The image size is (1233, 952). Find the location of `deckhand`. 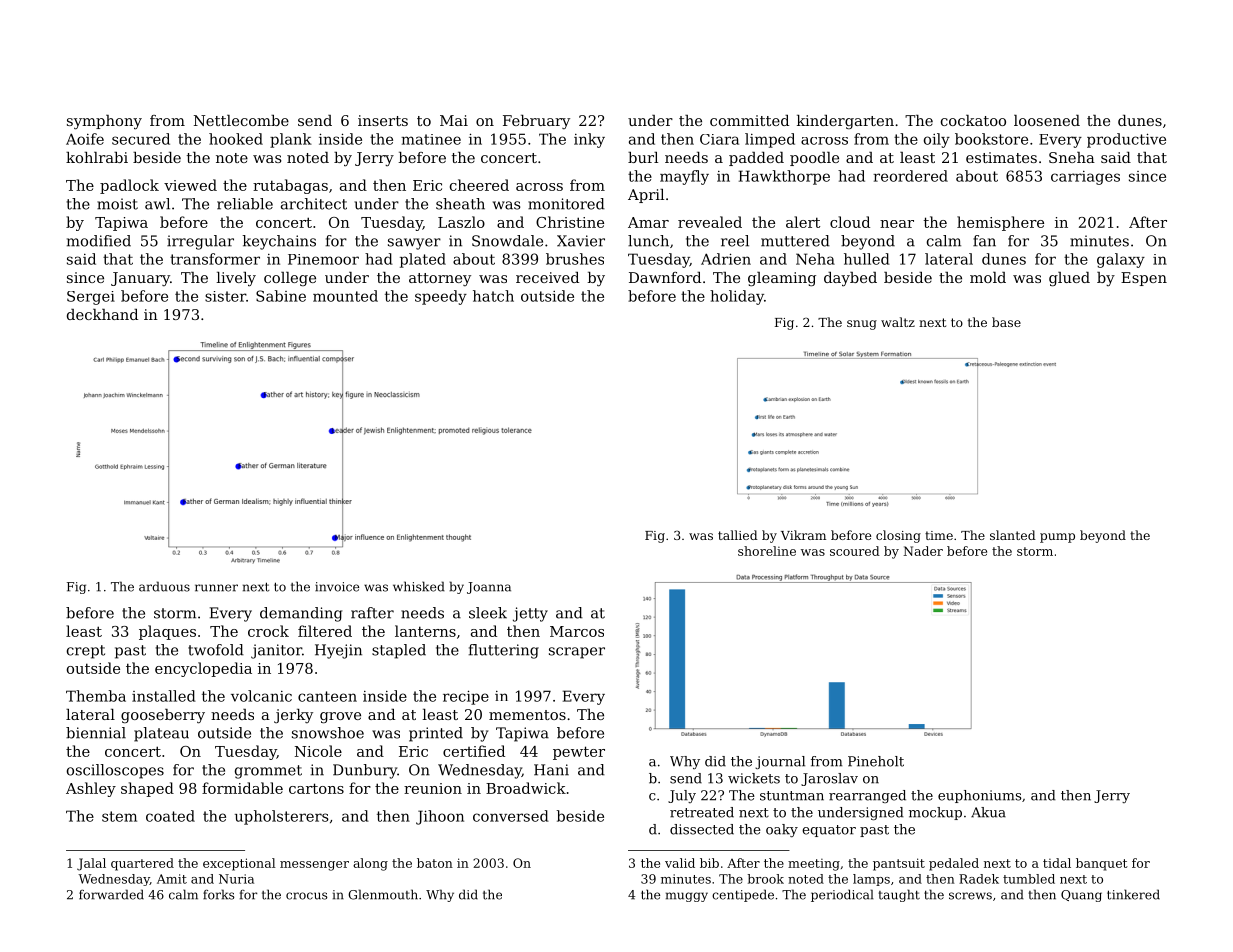

deckhand is located at coordinates (102, 314).
